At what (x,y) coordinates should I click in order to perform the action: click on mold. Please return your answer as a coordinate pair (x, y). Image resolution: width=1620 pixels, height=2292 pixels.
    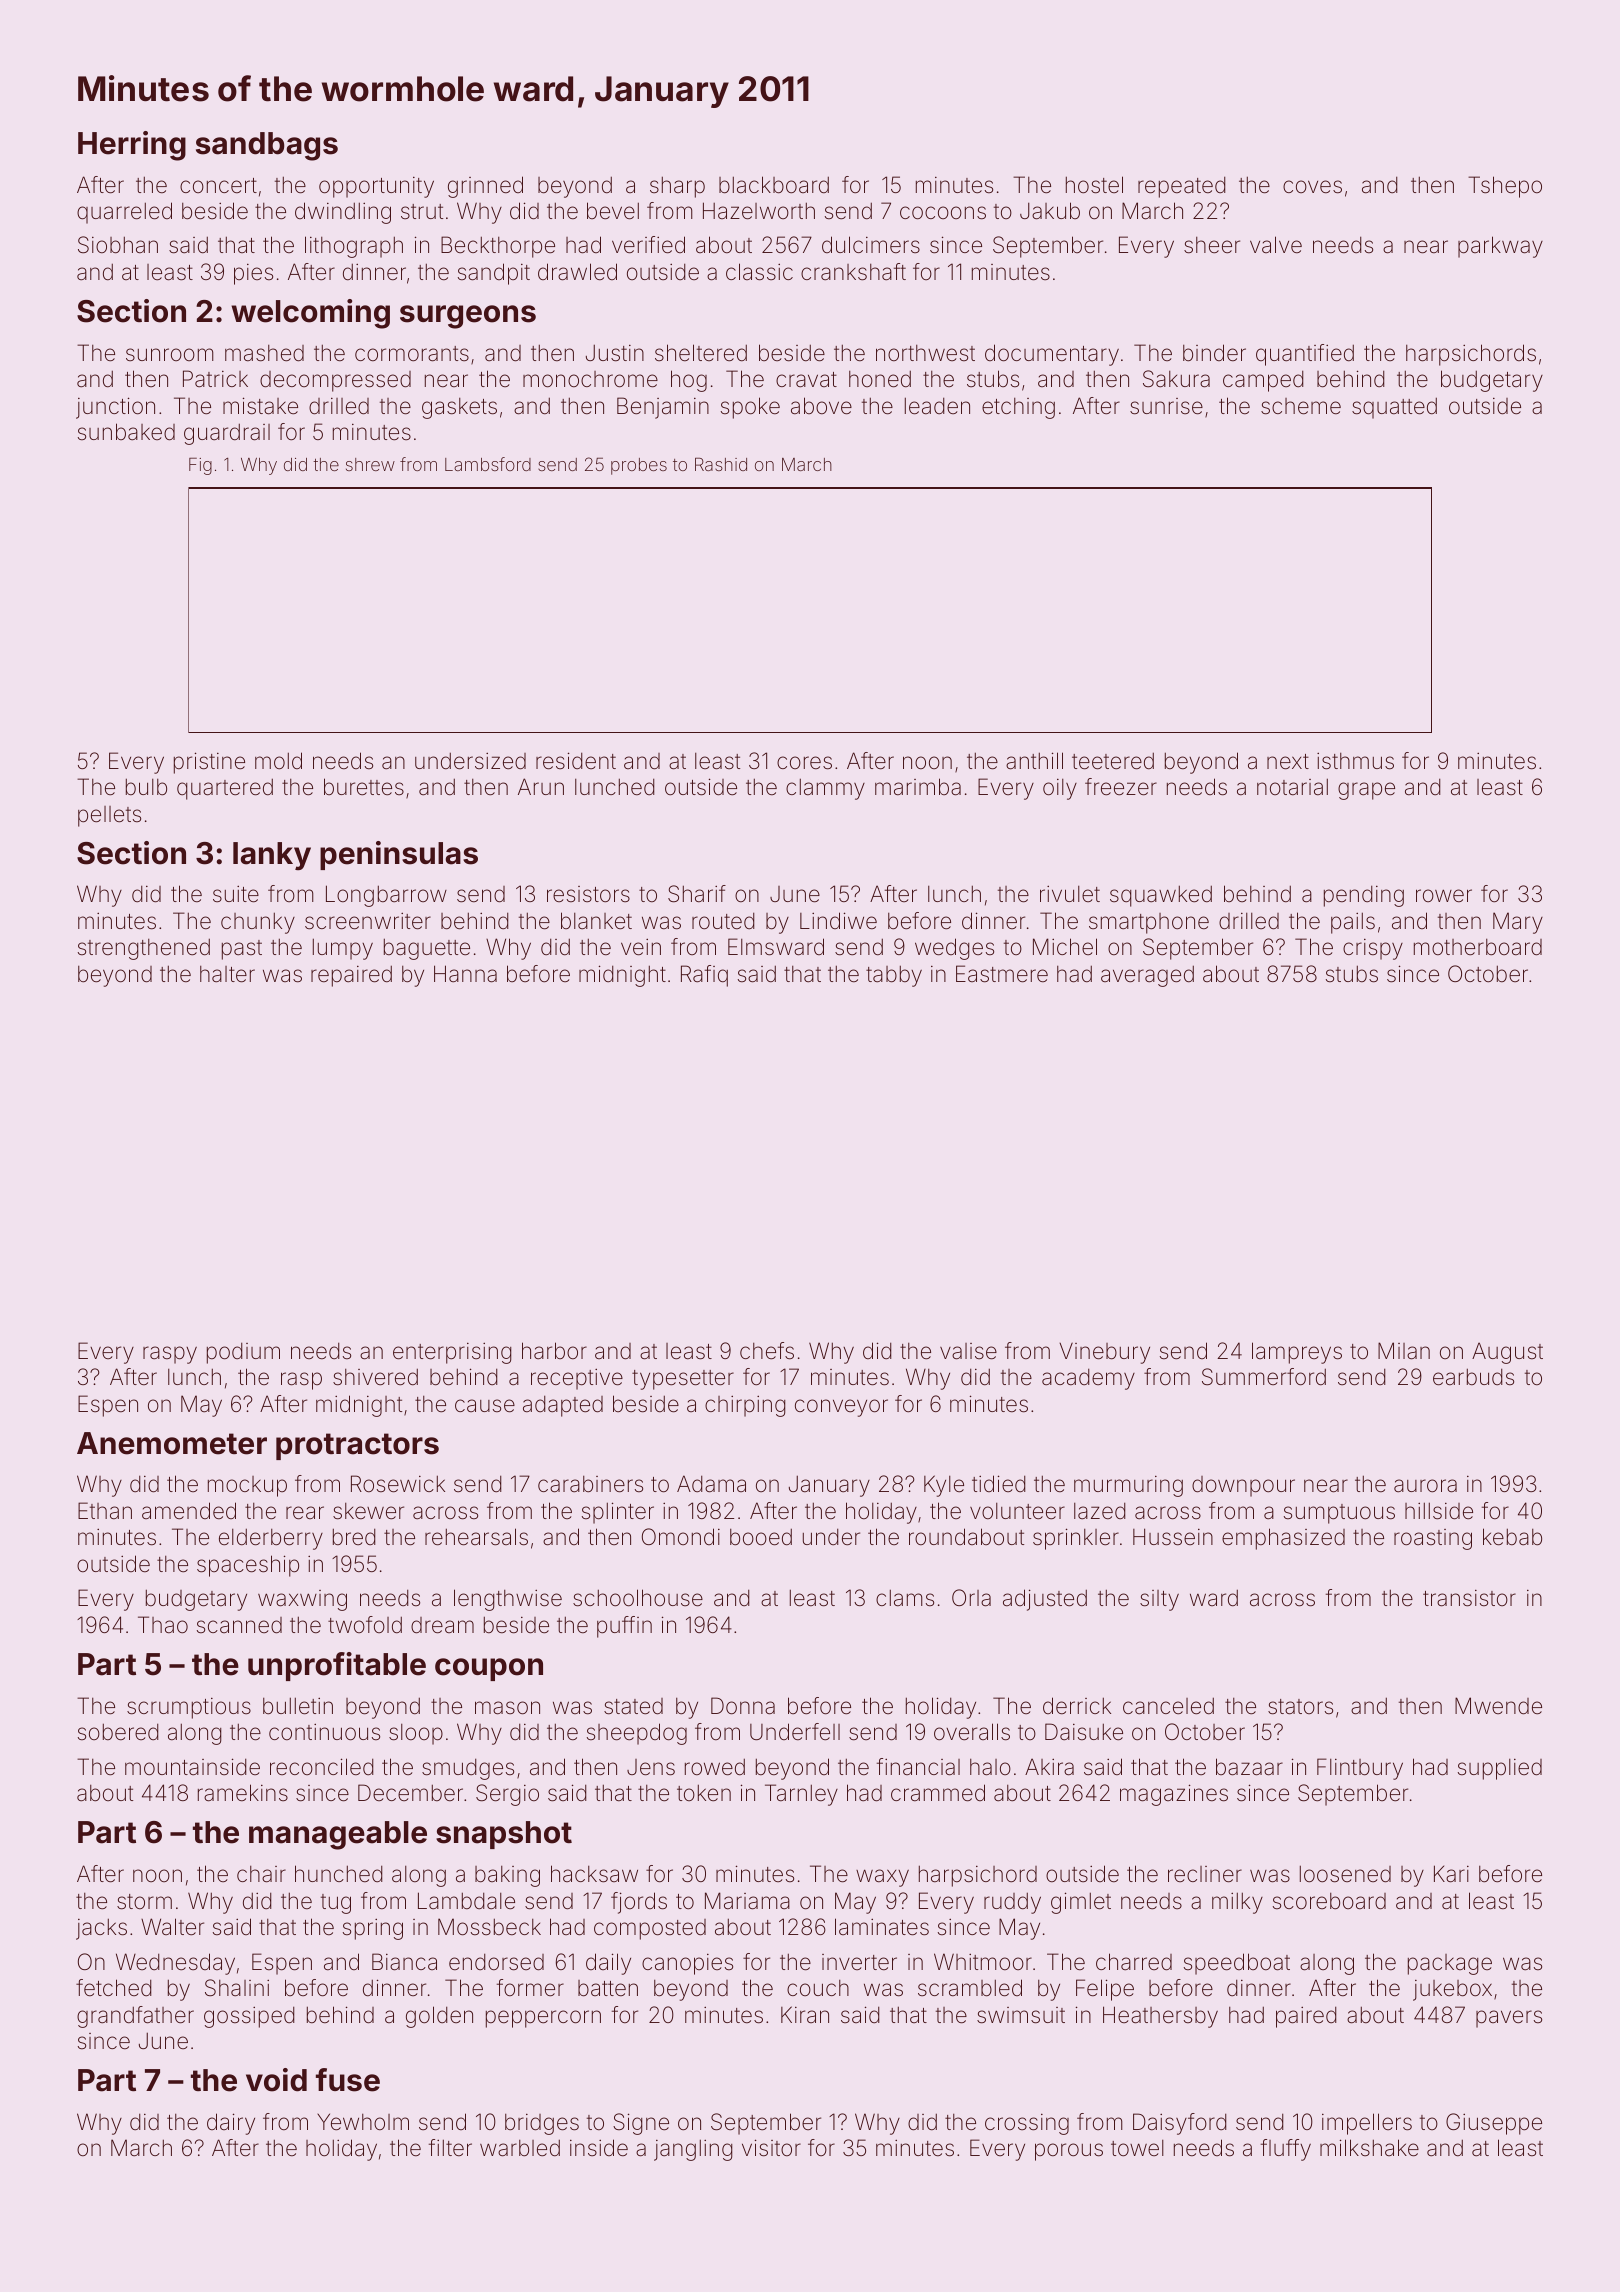
    Looking at the image, I should click on (278, 761).
